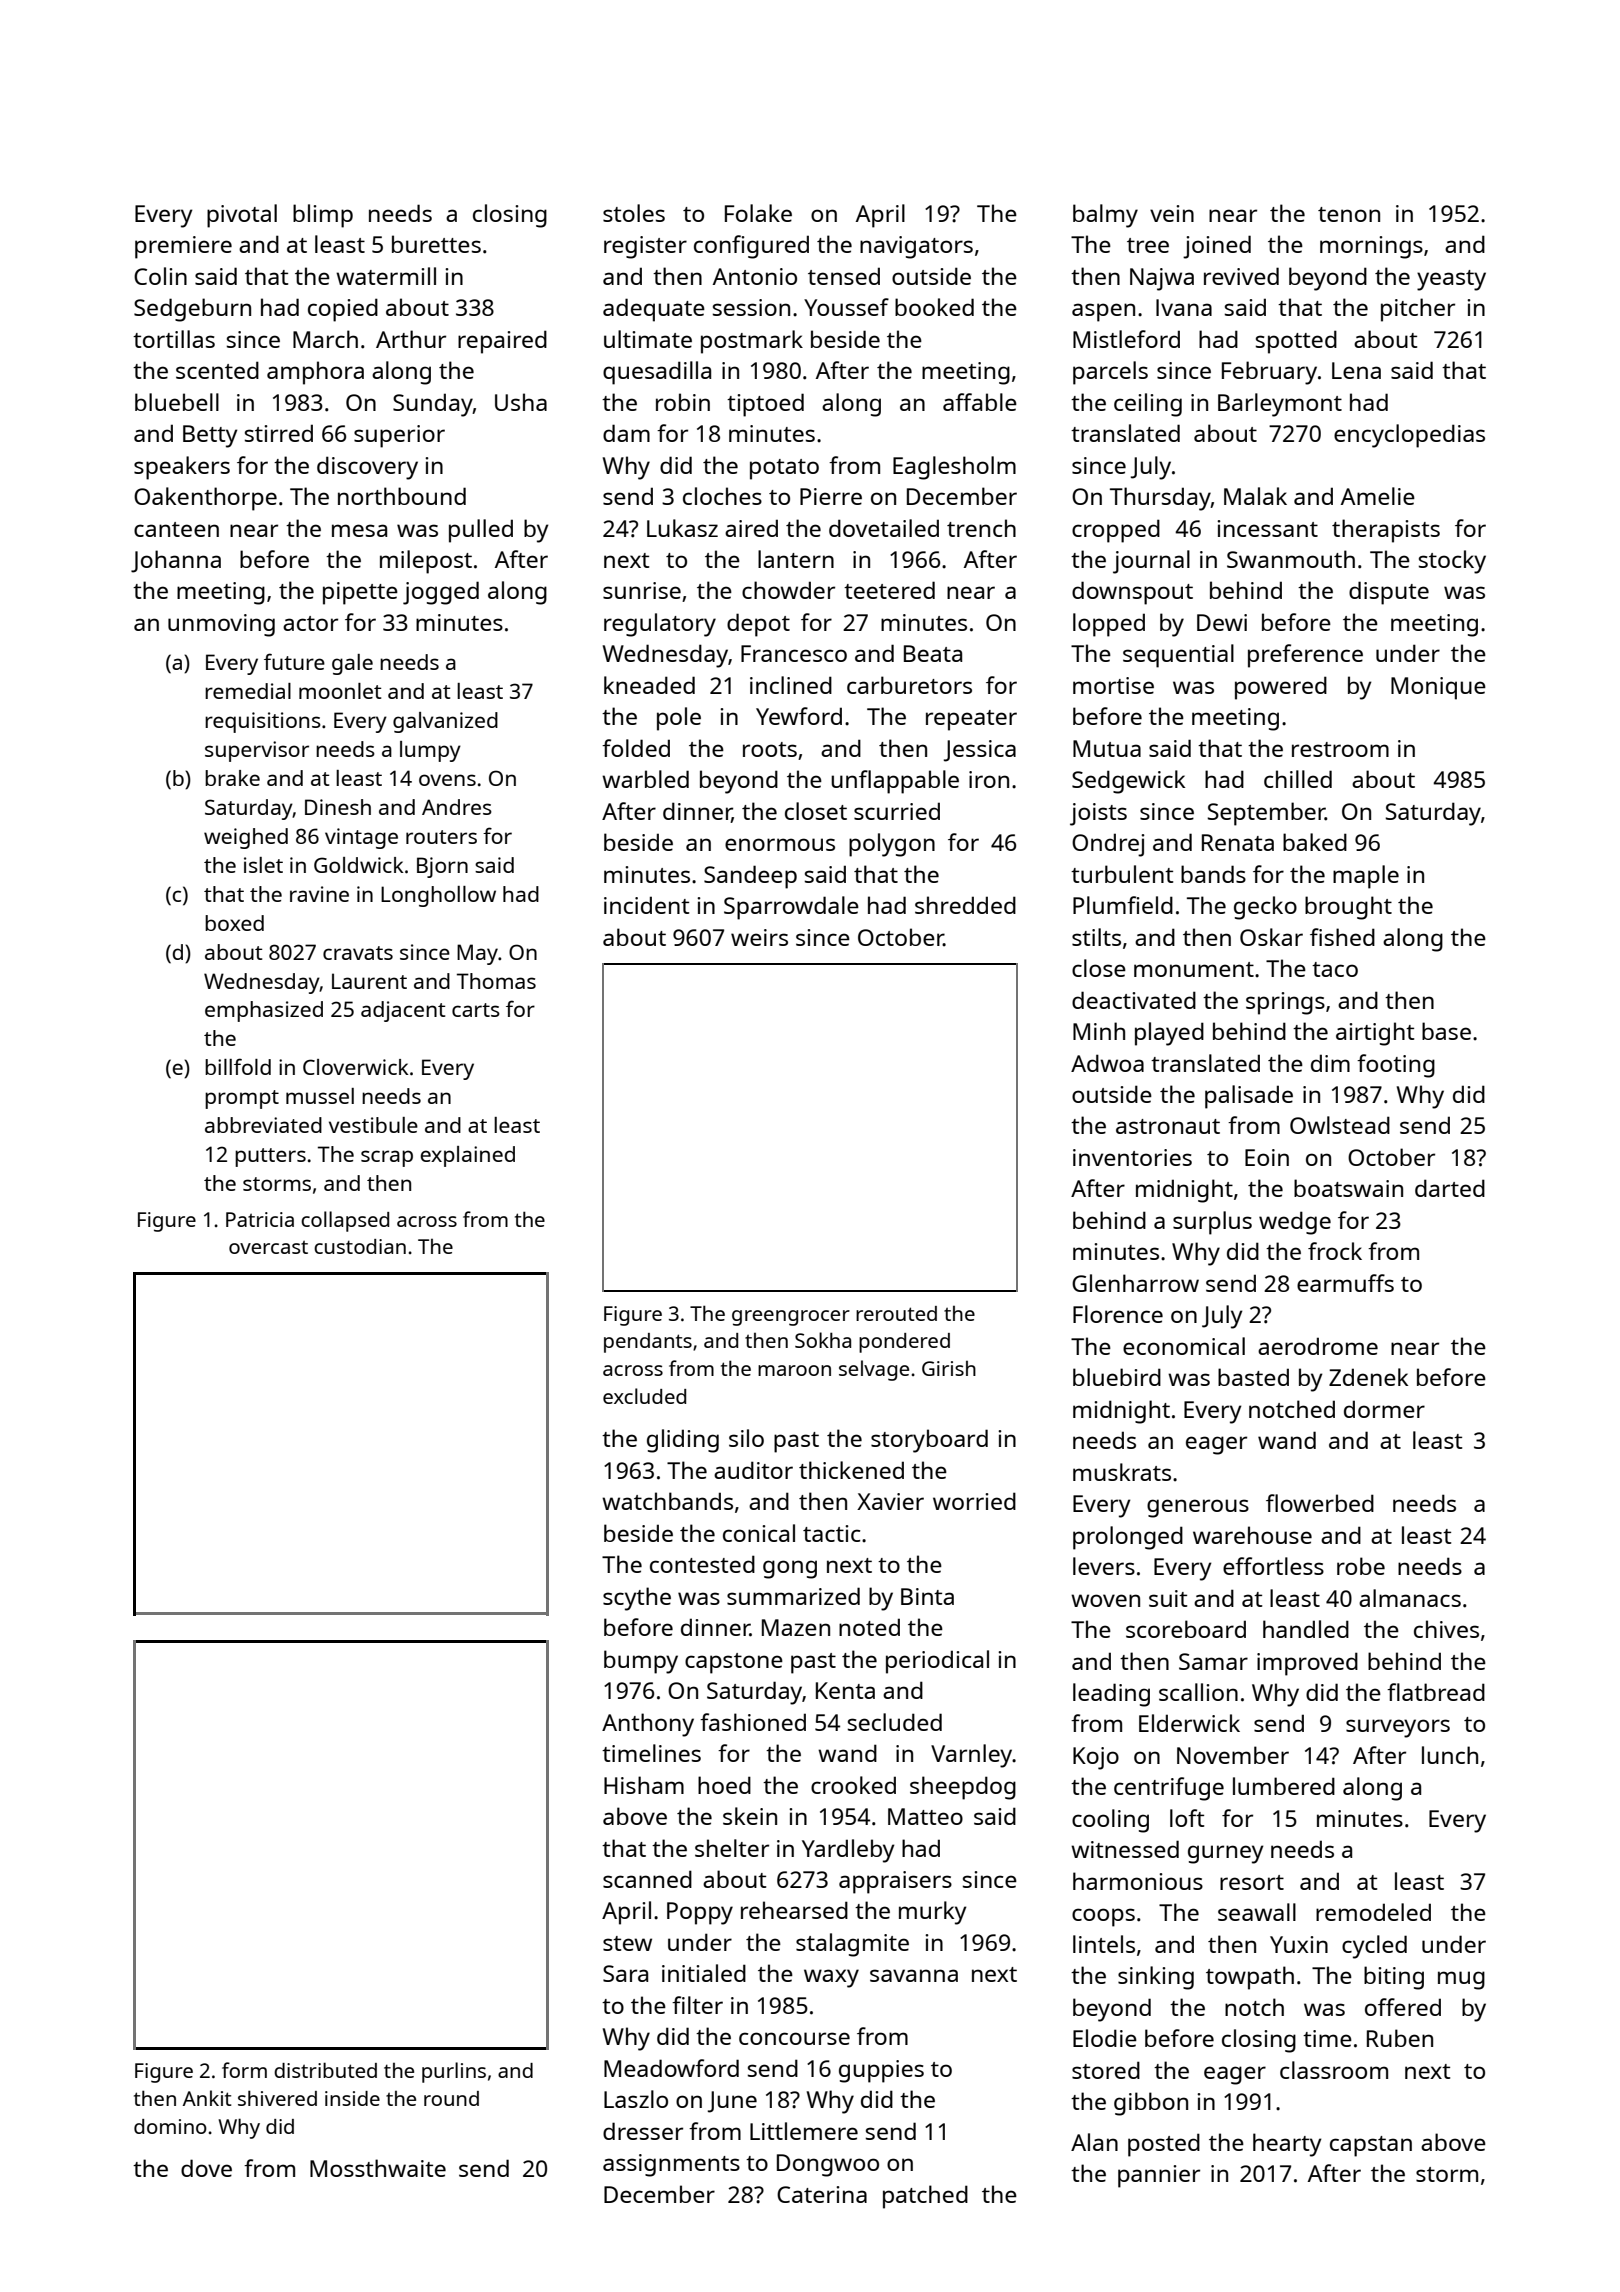  I want to click on tenon, so click(1349, 214).
